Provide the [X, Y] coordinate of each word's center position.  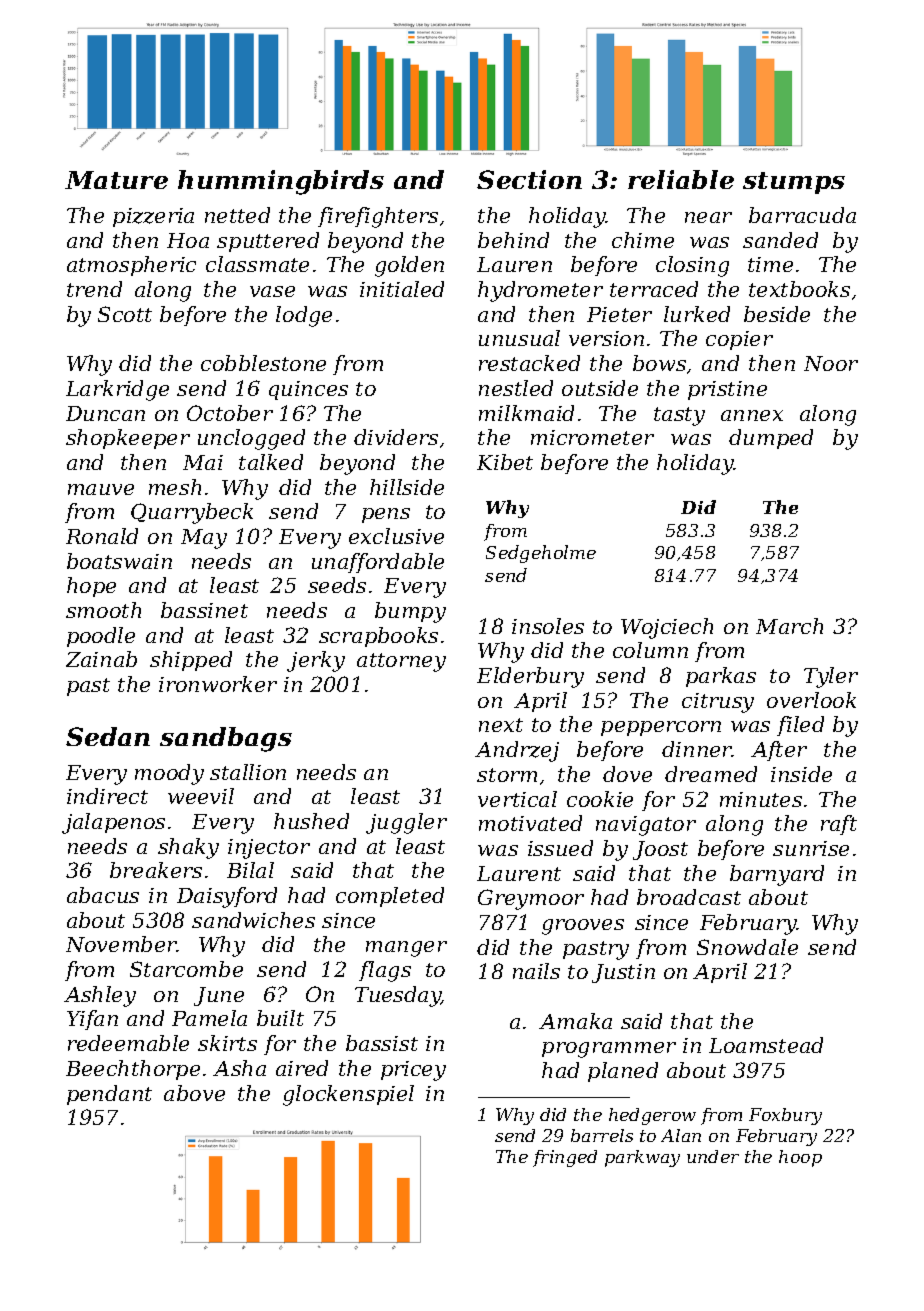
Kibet [505, 462]
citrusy [718, 703]
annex [752, 415]
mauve [101, 489]
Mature [116, 180]
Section [529, 179]
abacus [103, 895]
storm [507, 775]
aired [302, 1068]
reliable [681, 179]
